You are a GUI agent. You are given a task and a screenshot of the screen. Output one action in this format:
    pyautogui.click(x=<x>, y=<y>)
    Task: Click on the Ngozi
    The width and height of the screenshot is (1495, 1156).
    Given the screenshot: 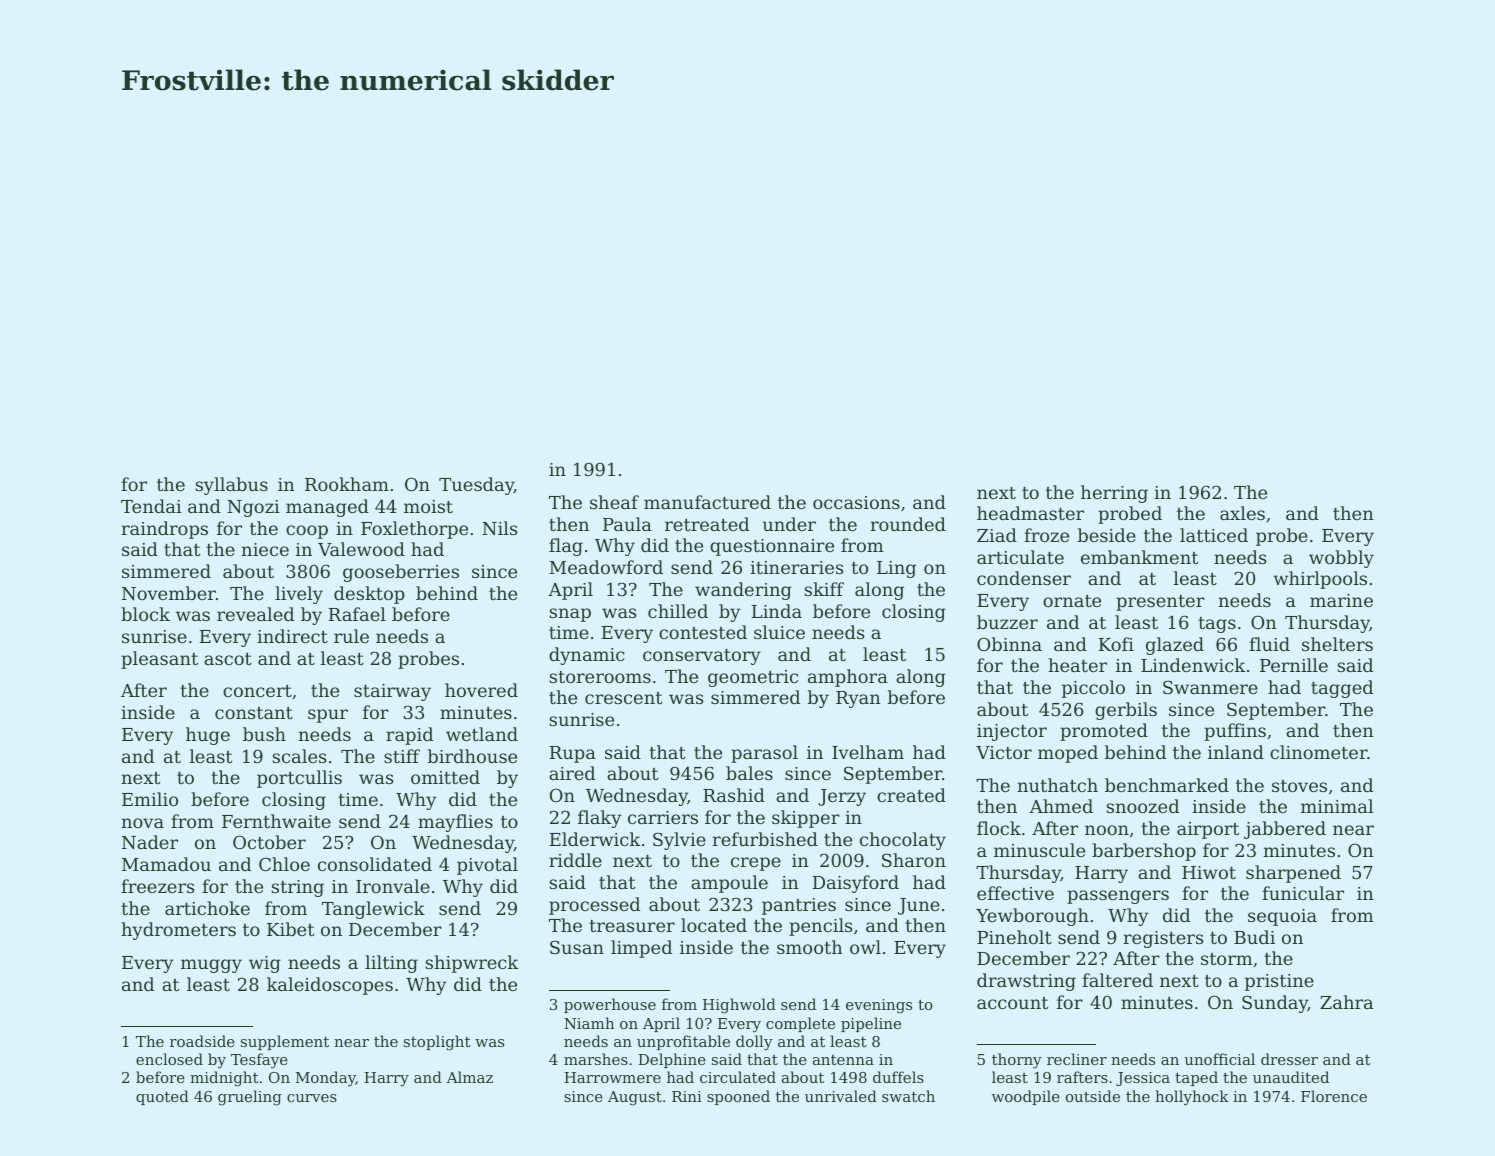 What is the action you would take?
    pyautogui.click(x=253, y=508)
